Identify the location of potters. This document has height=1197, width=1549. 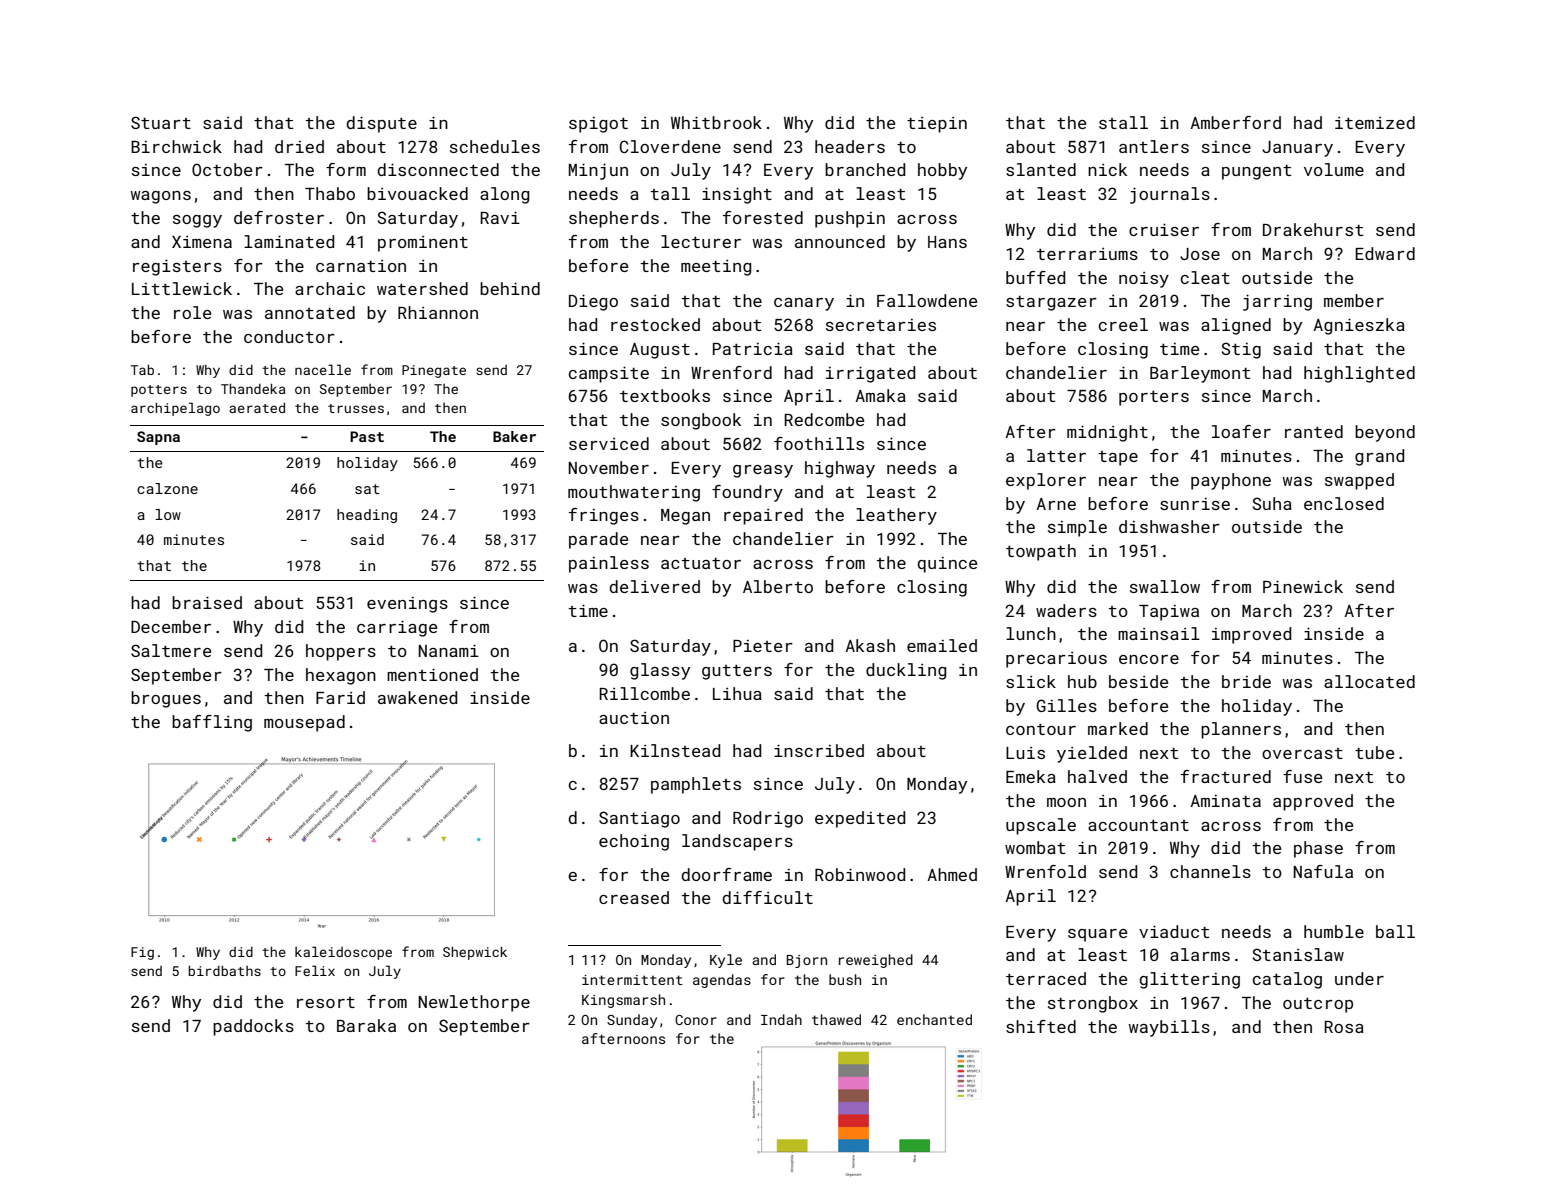
(159, 391).
